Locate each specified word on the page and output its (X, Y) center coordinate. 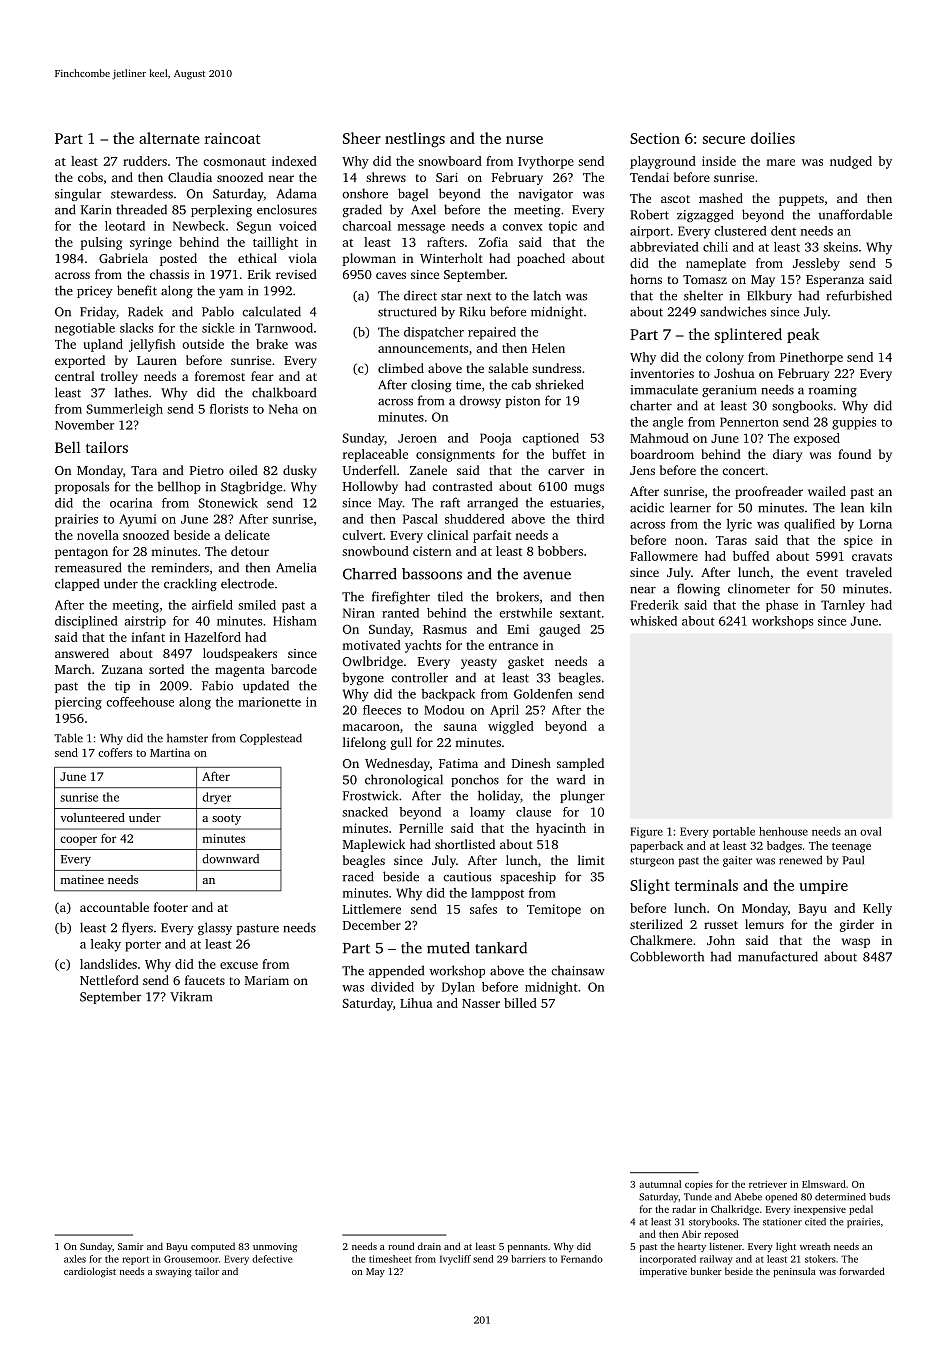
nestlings (415, 140)
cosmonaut (234, 162)
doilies (773, 138)
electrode (247, 583)
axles (75, 1259)
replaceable (375, 455)
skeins (840, 247)
